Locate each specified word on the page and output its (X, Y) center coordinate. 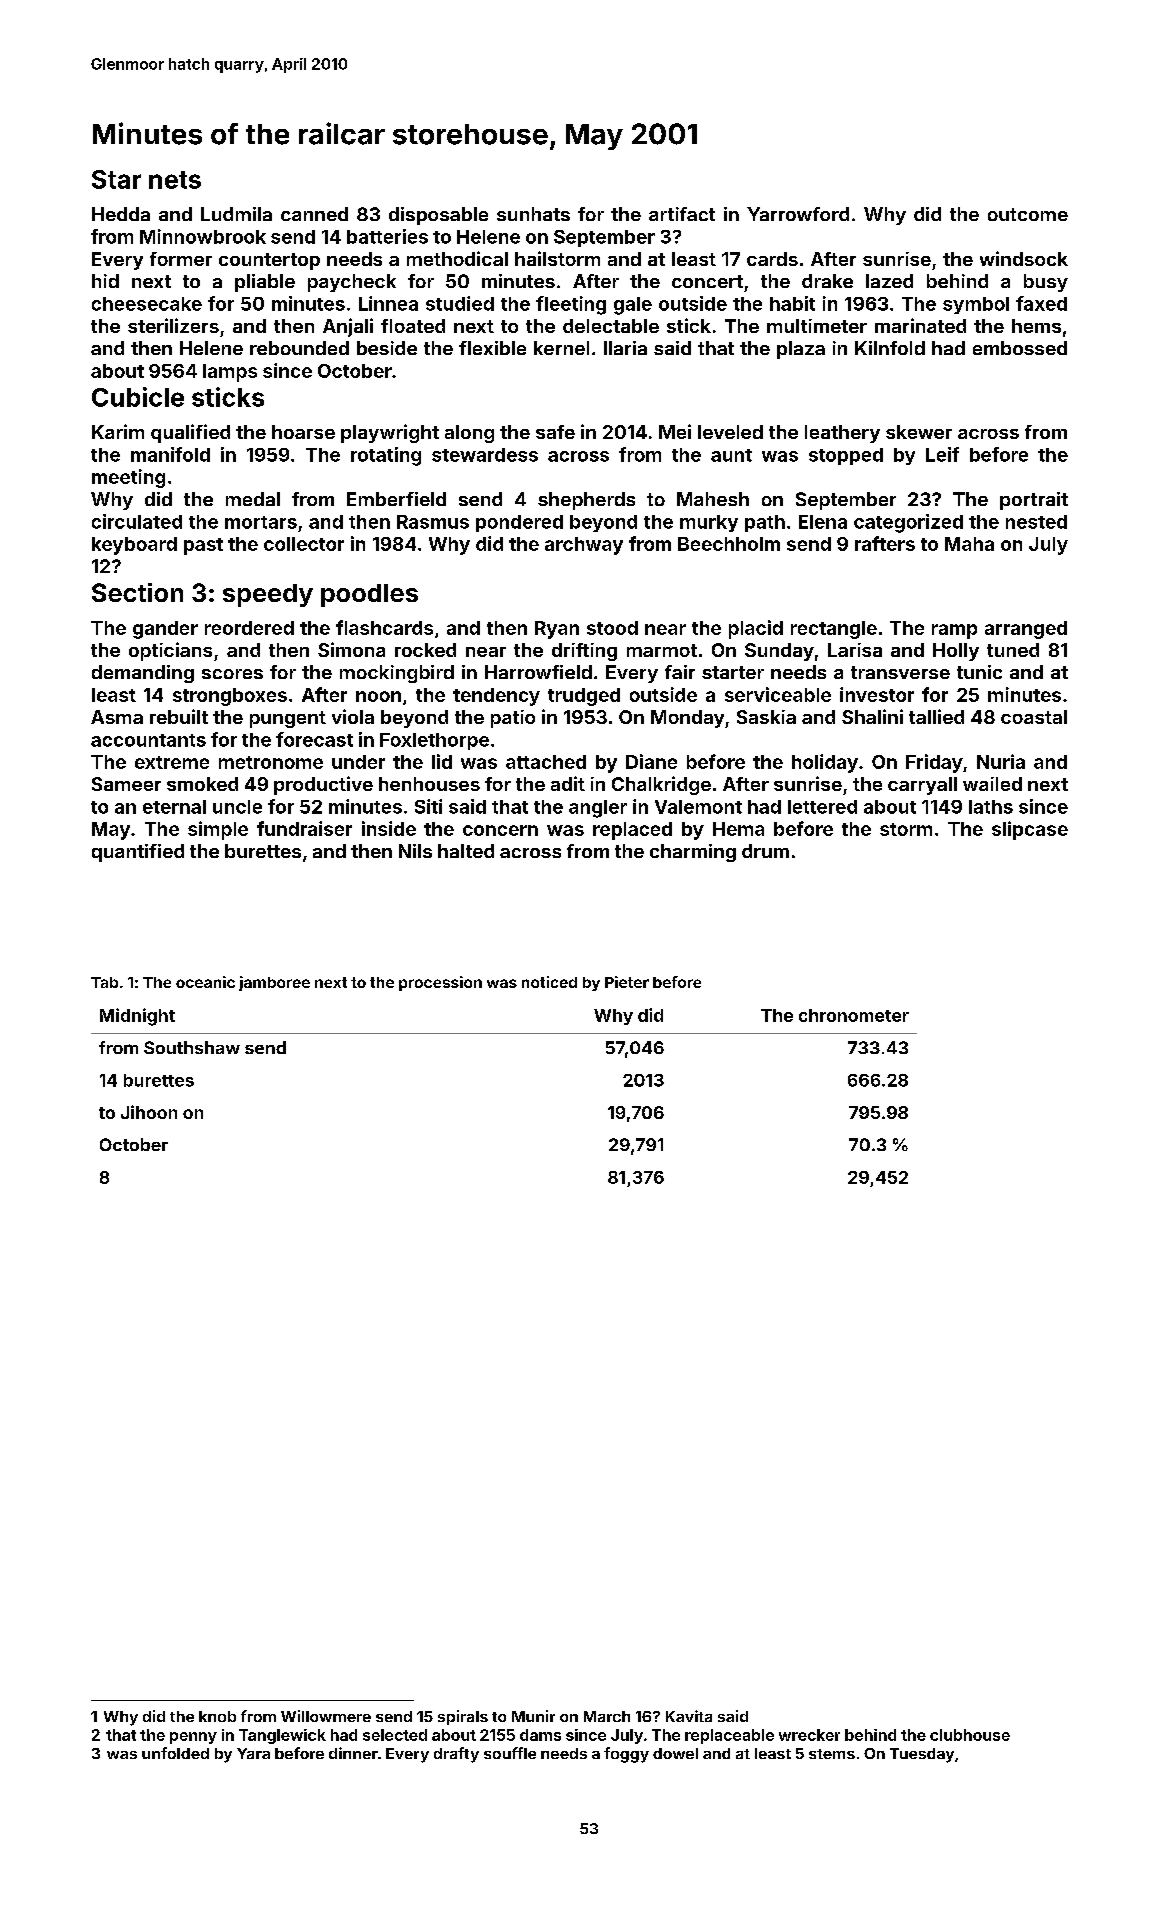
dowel (675, 1753)
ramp (954, 631)
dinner (353, 1753)
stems (832, 1754)
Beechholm (729, 544)
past (203, 546)
